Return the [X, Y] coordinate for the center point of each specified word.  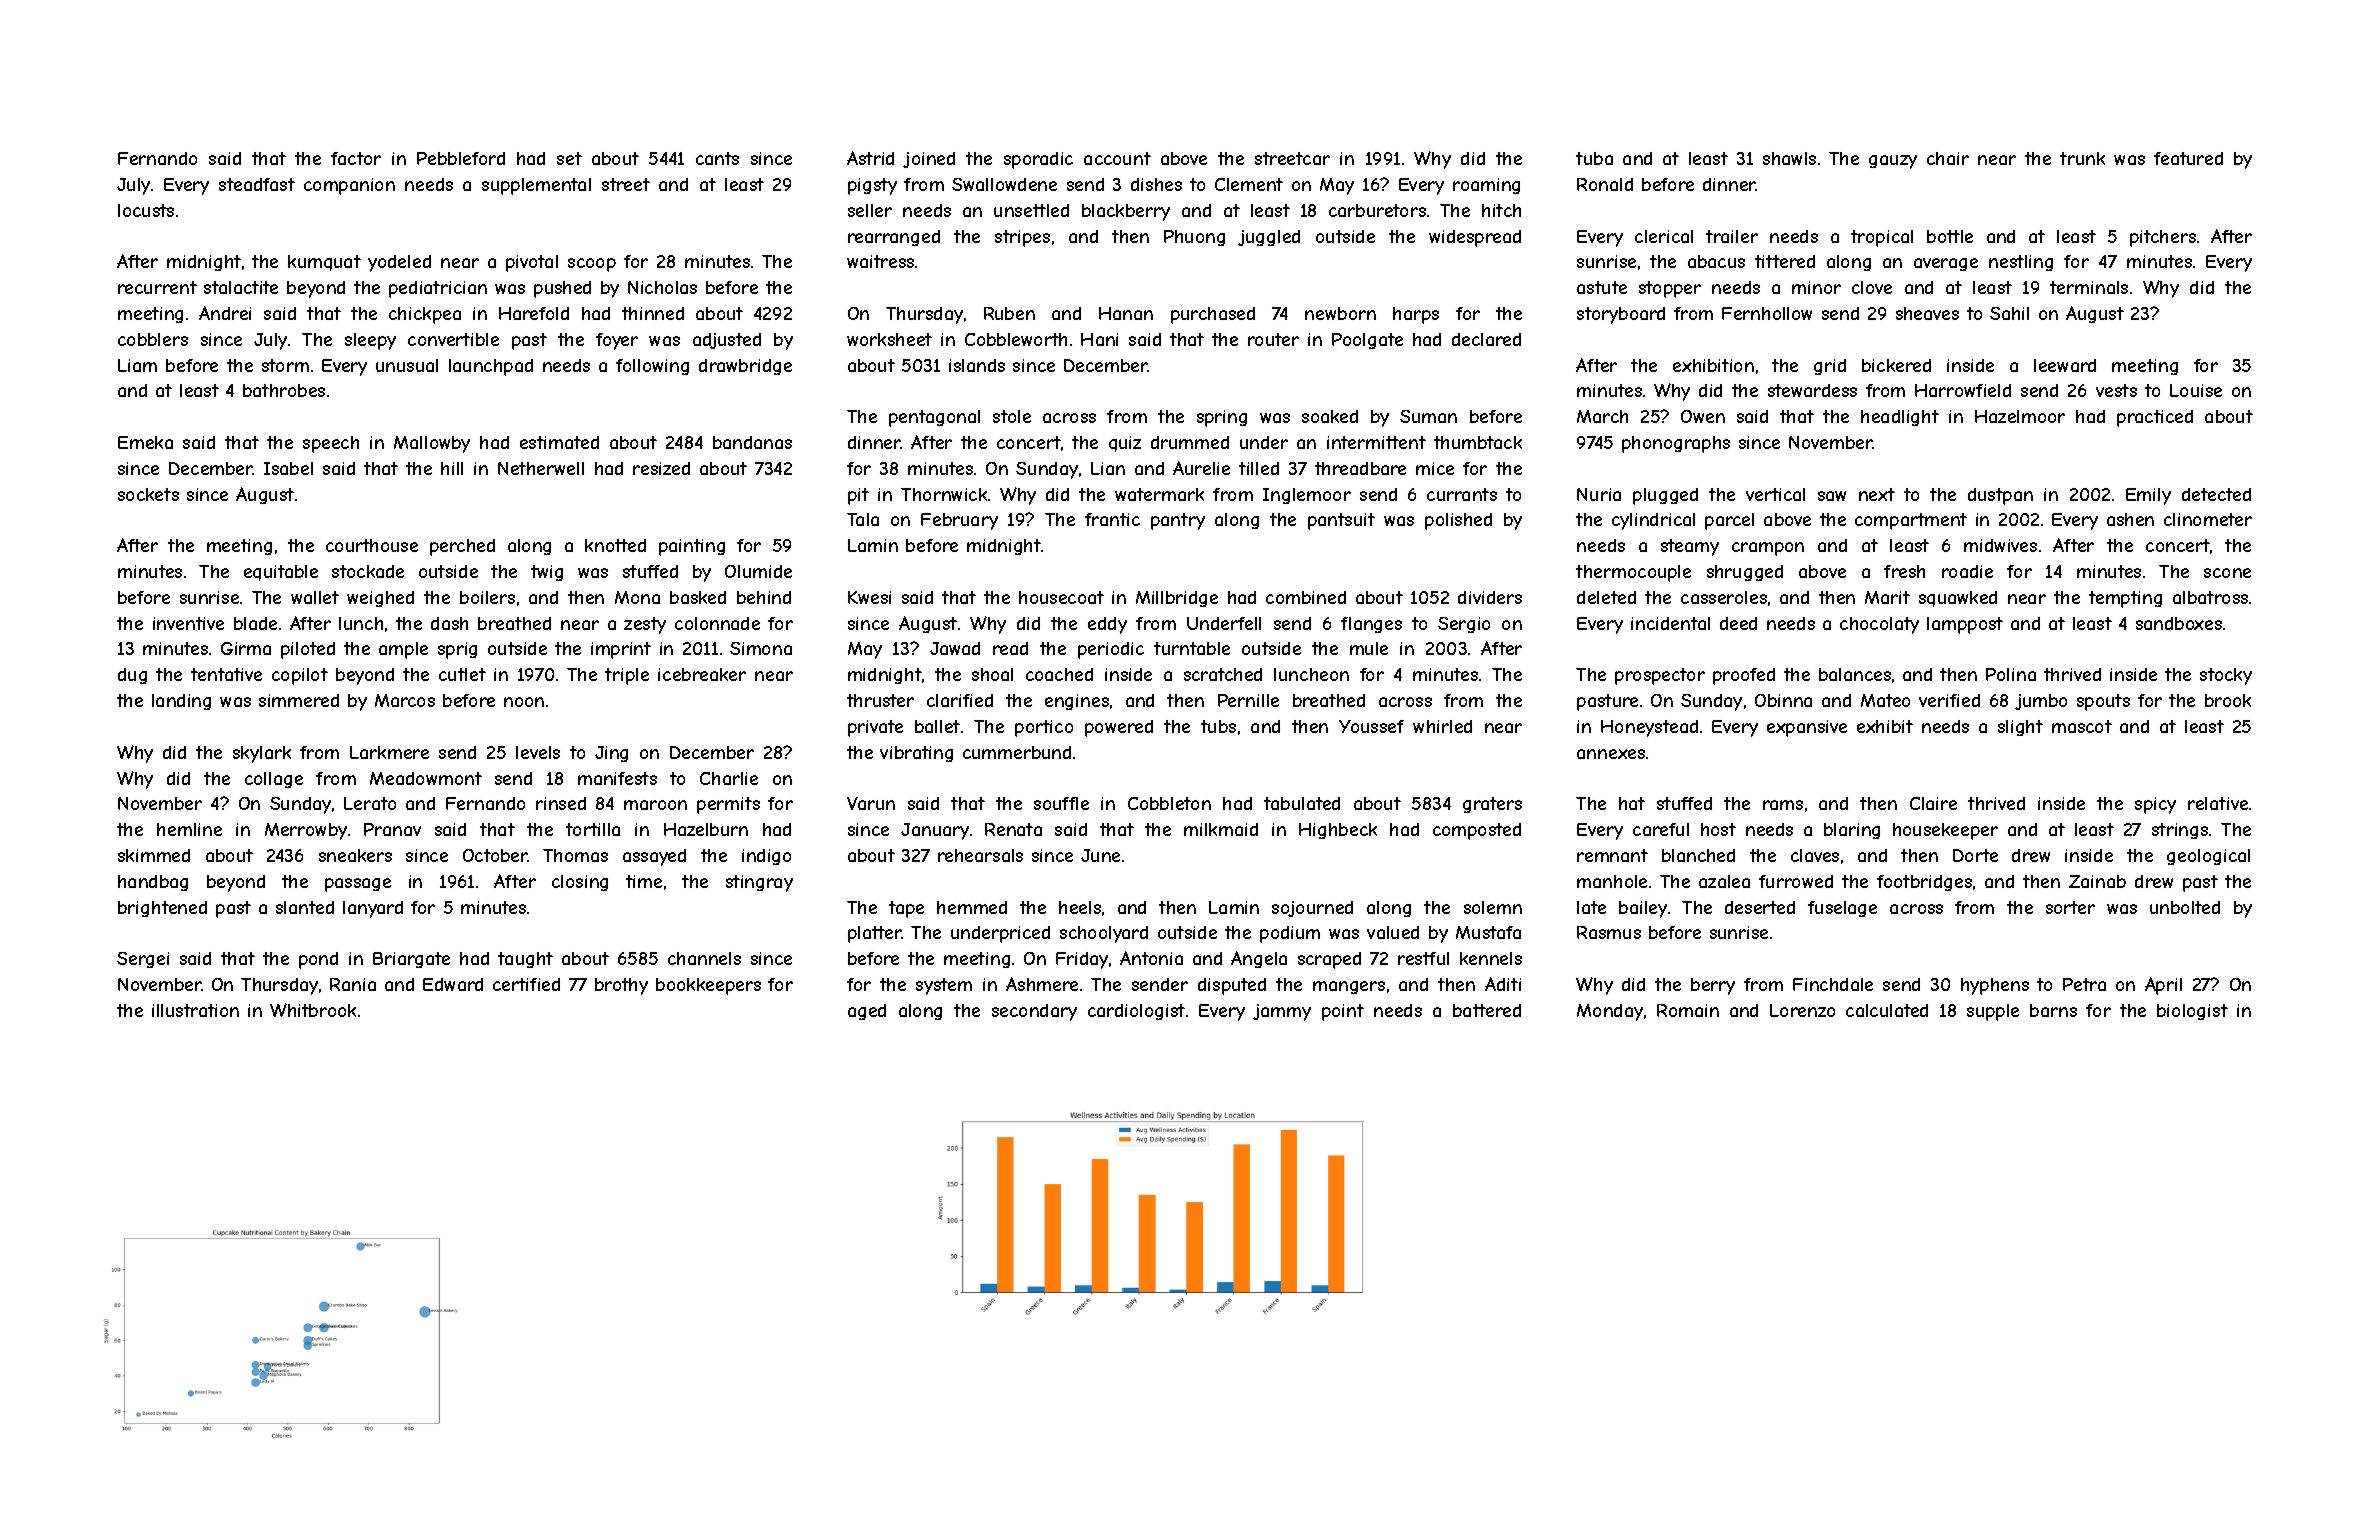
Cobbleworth [1016, 339]
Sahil [2009, 313]
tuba [1594, 158]
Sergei [143, 960]
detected [2216, 494]
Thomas [575, 855]
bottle [1950, 236]
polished [1458, 521]
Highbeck [1338, 831]
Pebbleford [461, 158]
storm [285, 365]
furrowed [1796, 881]
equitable [281, 573]
